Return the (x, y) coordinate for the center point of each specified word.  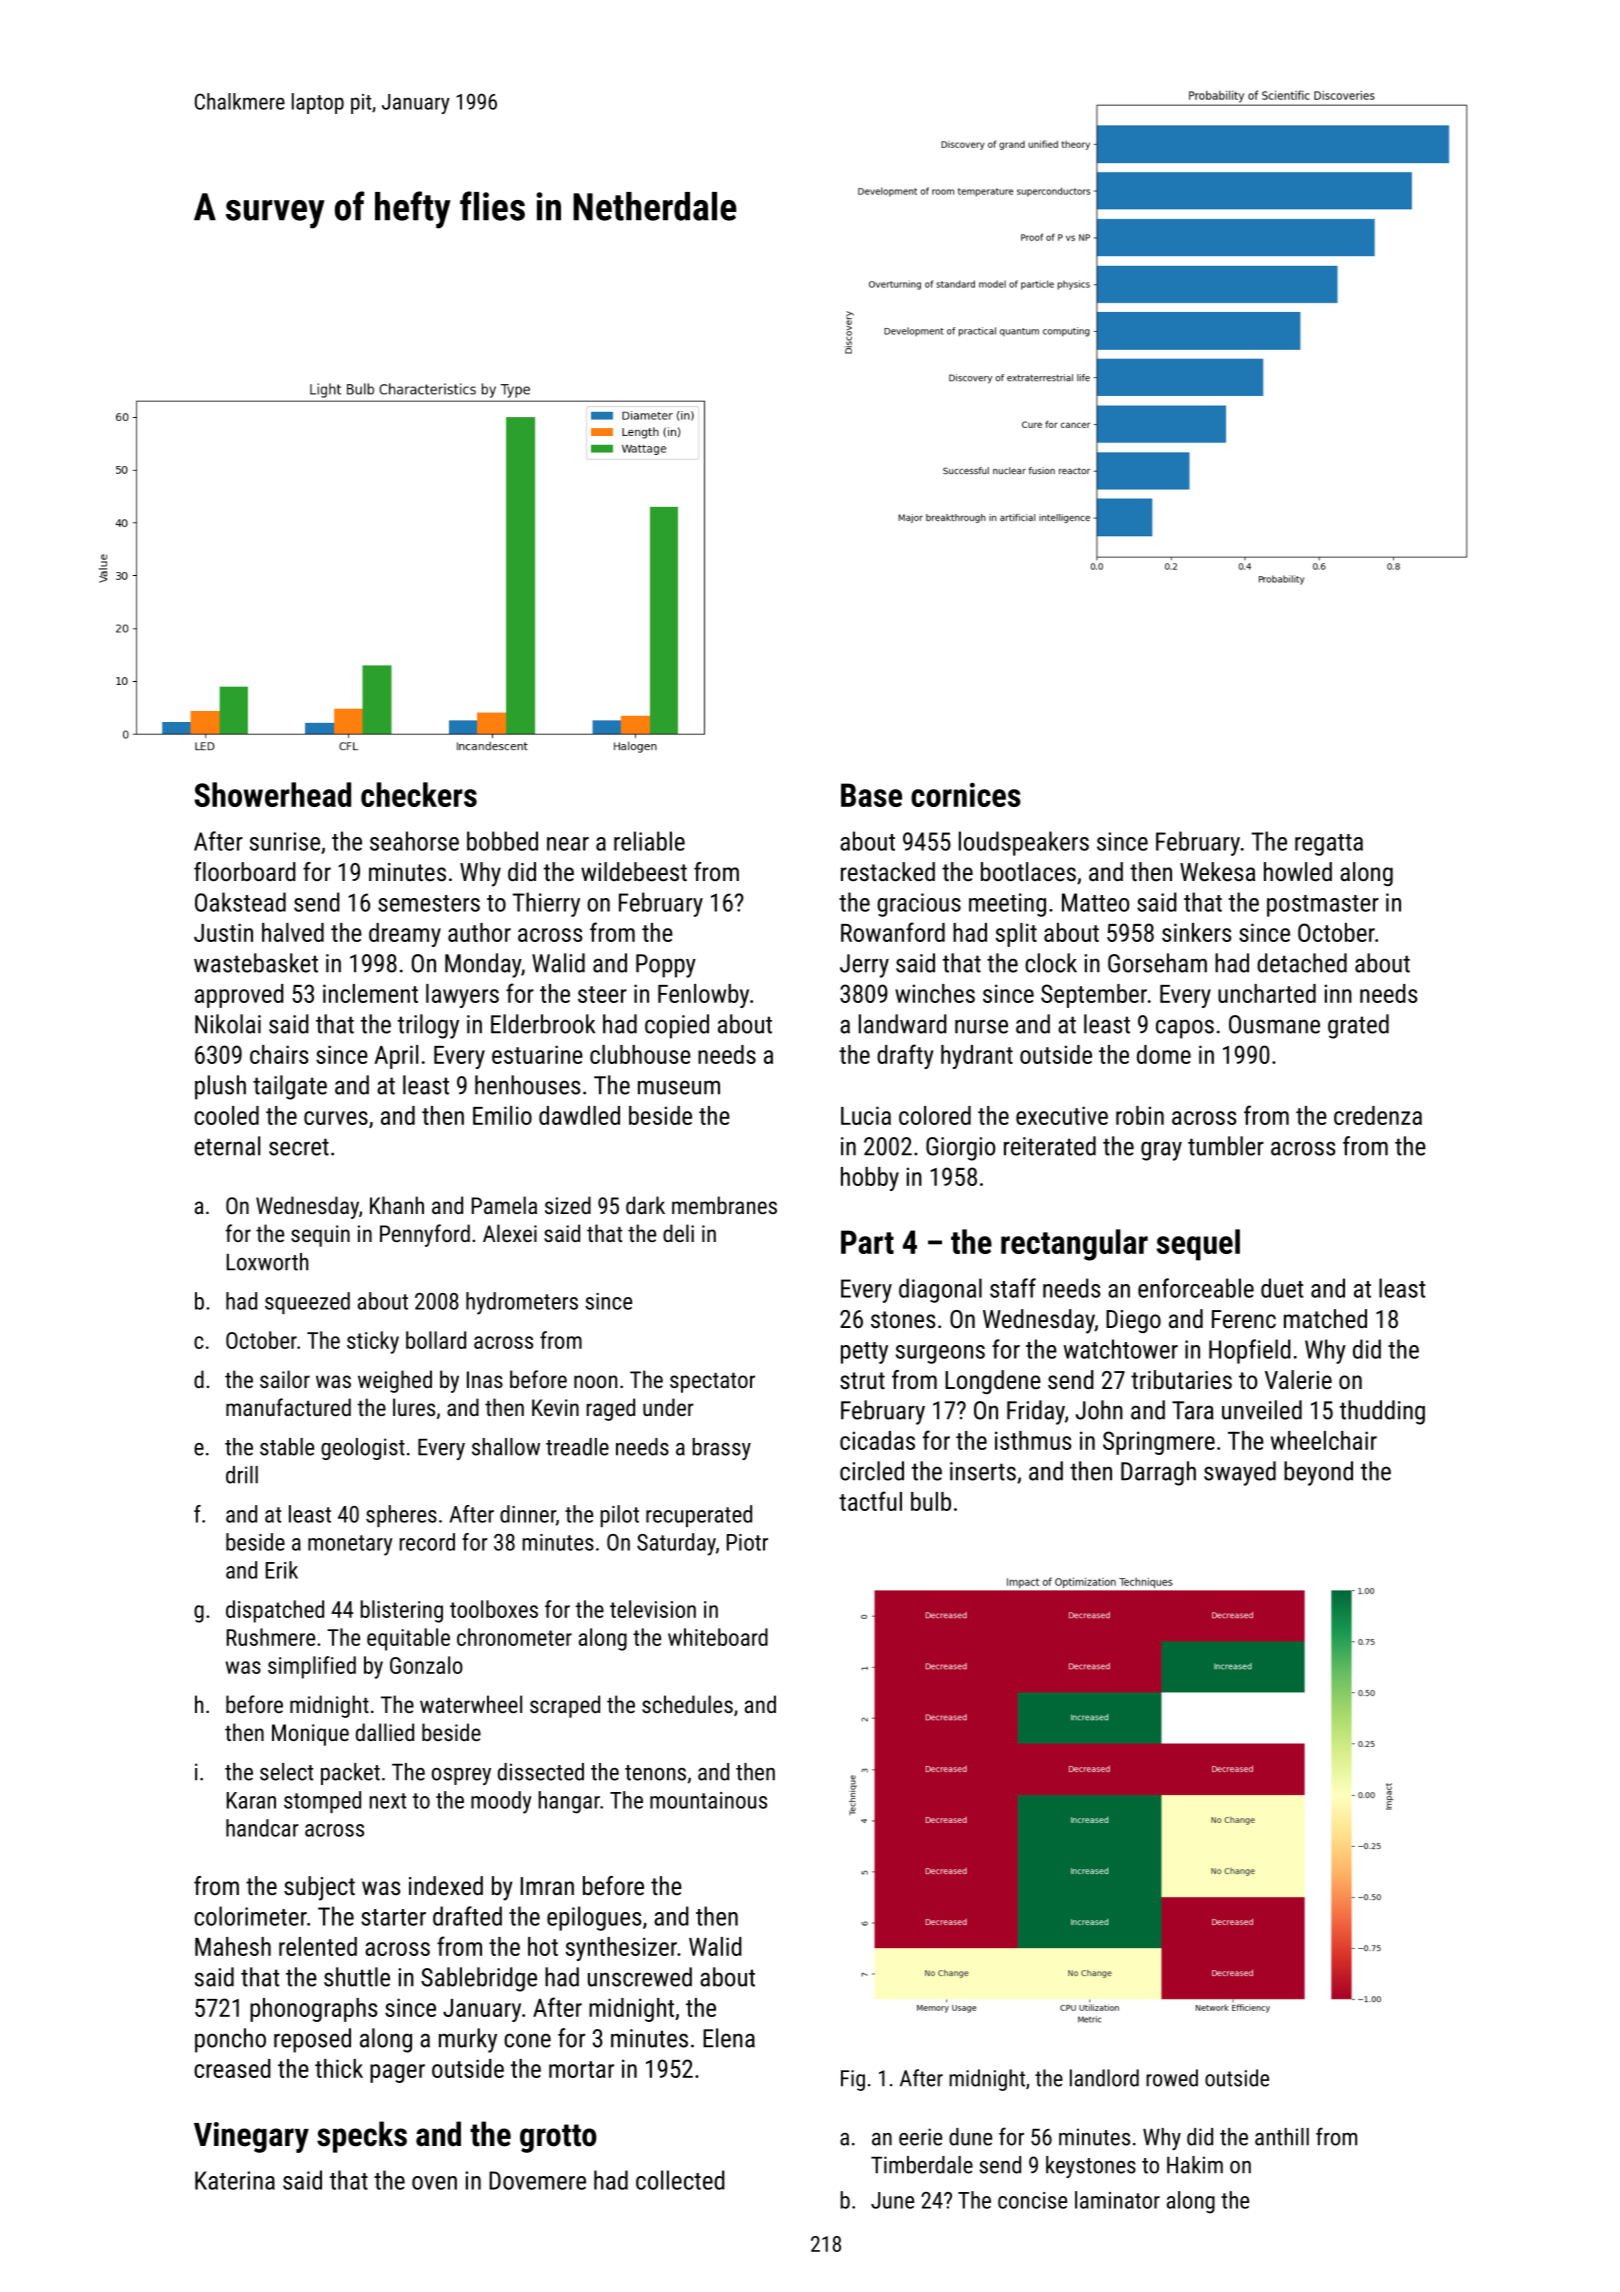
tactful (870, 1501)
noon (595, 1381)
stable (287, 1447)
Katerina (235, 2180)
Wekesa (1217, 871)
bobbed (502, 841)
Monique (310, 1735)
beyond (1318, 1473)
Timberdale (922, 2165)
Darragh (1158, 1473)
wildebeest (634, 871)
